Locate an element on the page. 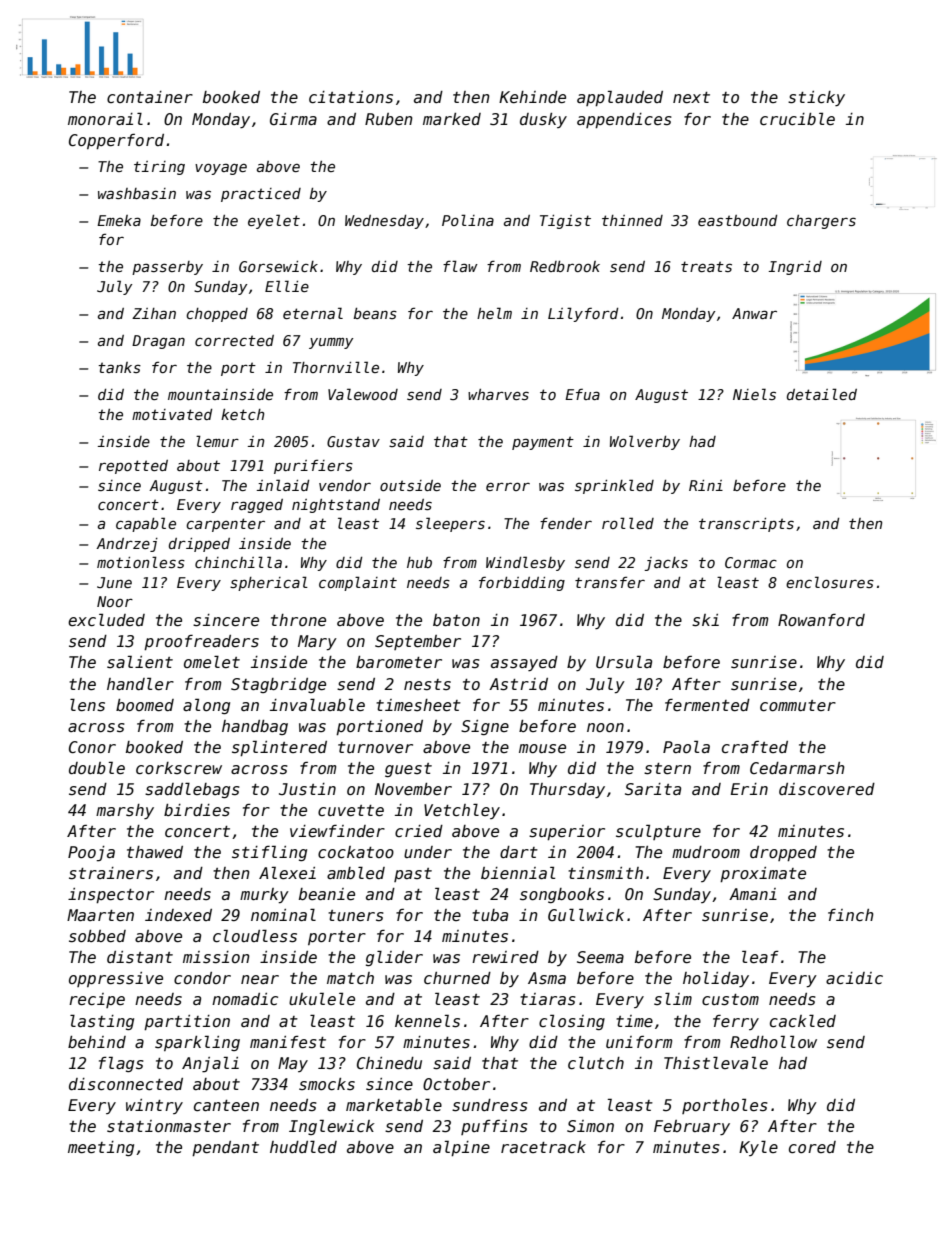  Niels is located at coordinates (754, 394).
